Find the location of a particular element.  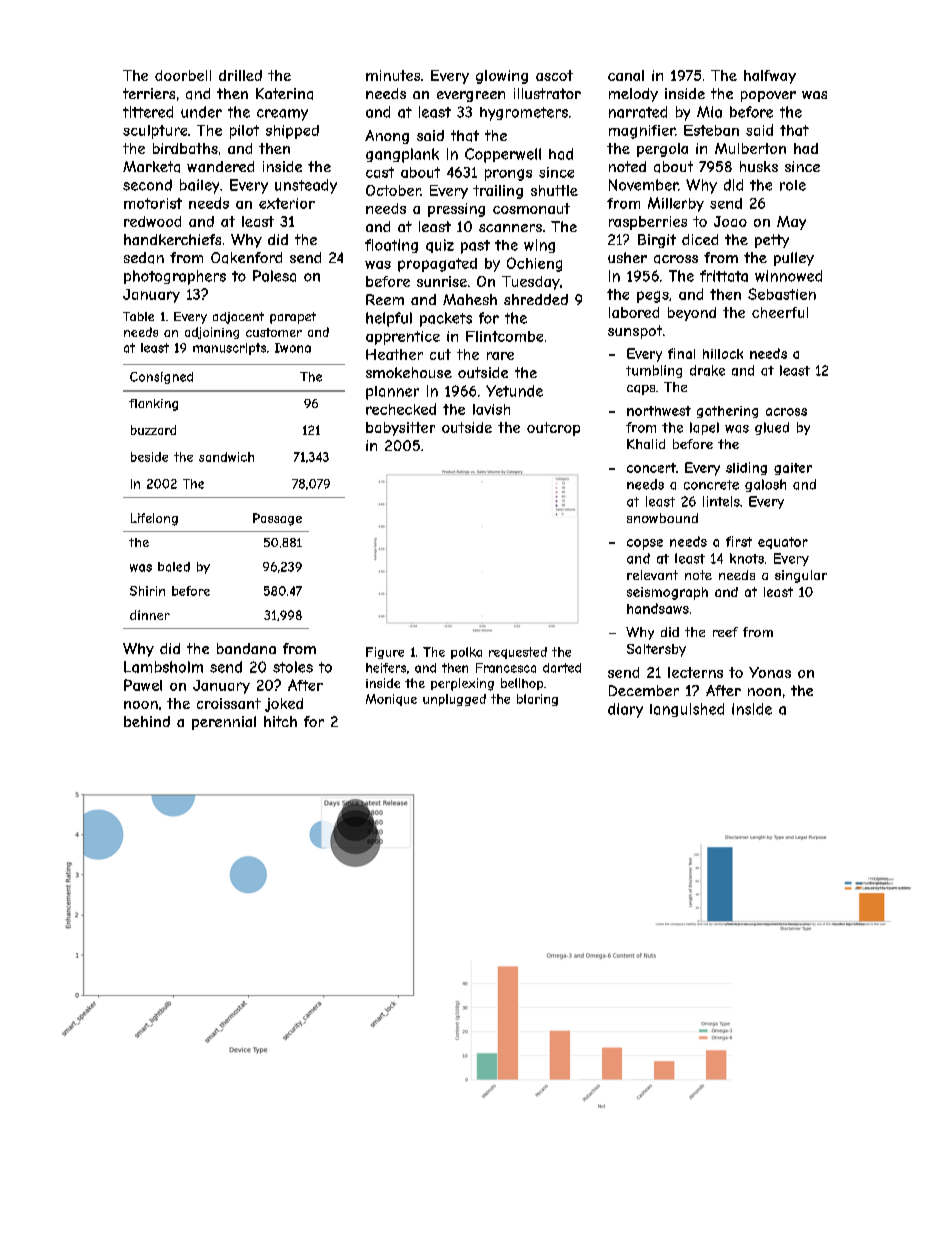

knots is located at coordinates (747, 558).
